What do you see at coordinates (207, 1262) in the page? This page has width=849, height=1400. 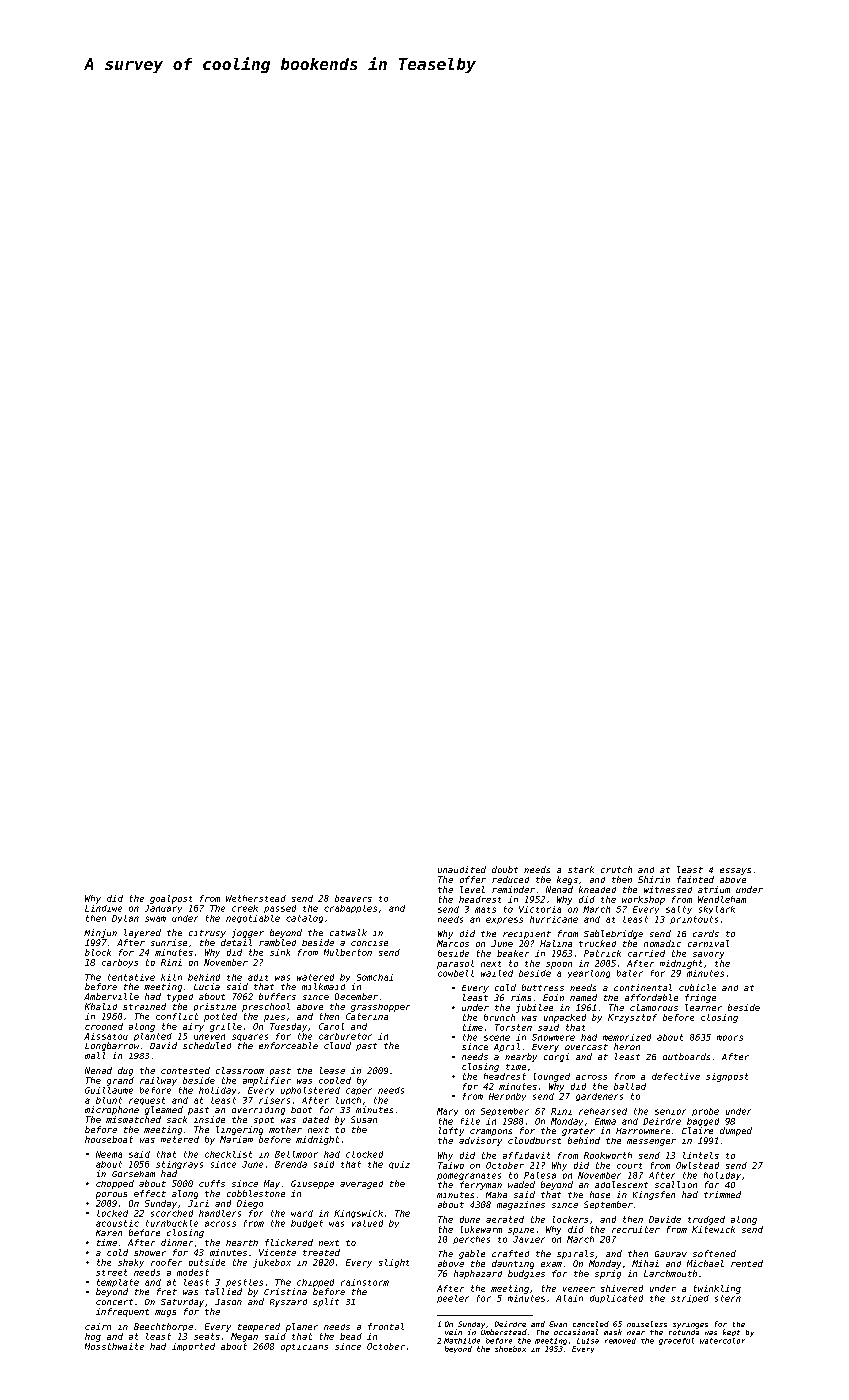 I see `outside` at bounding box center [207, 1262].
